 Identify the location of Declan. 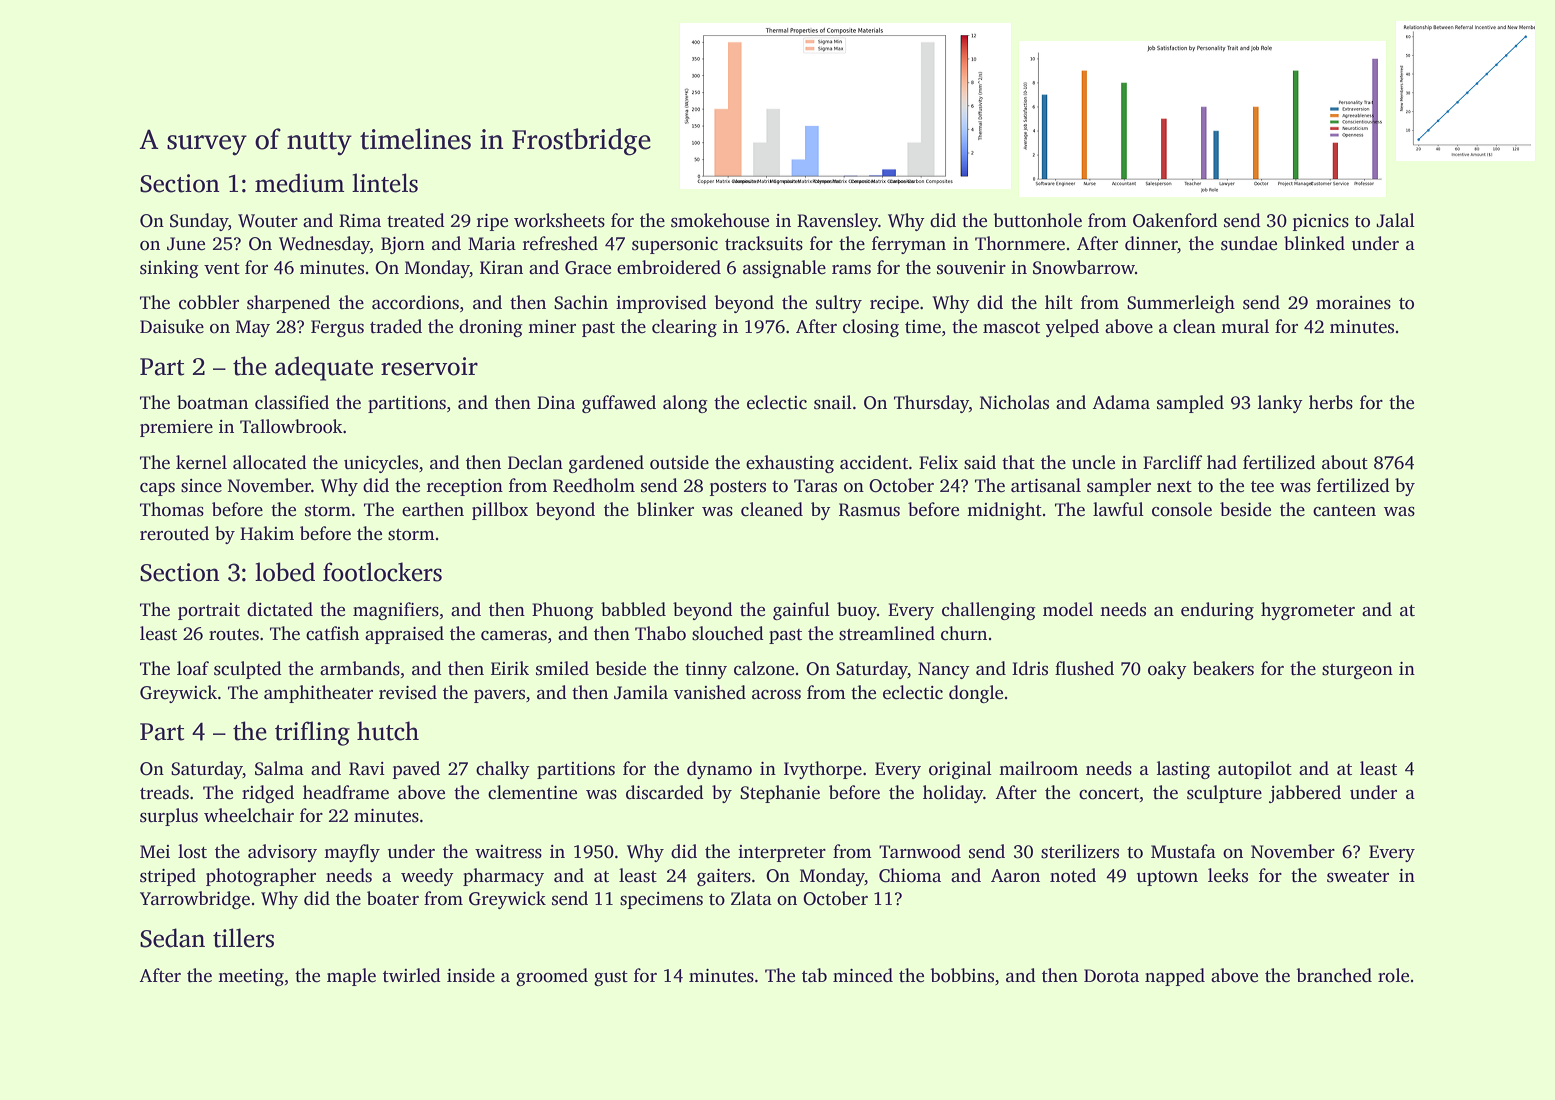
(535, 462).
